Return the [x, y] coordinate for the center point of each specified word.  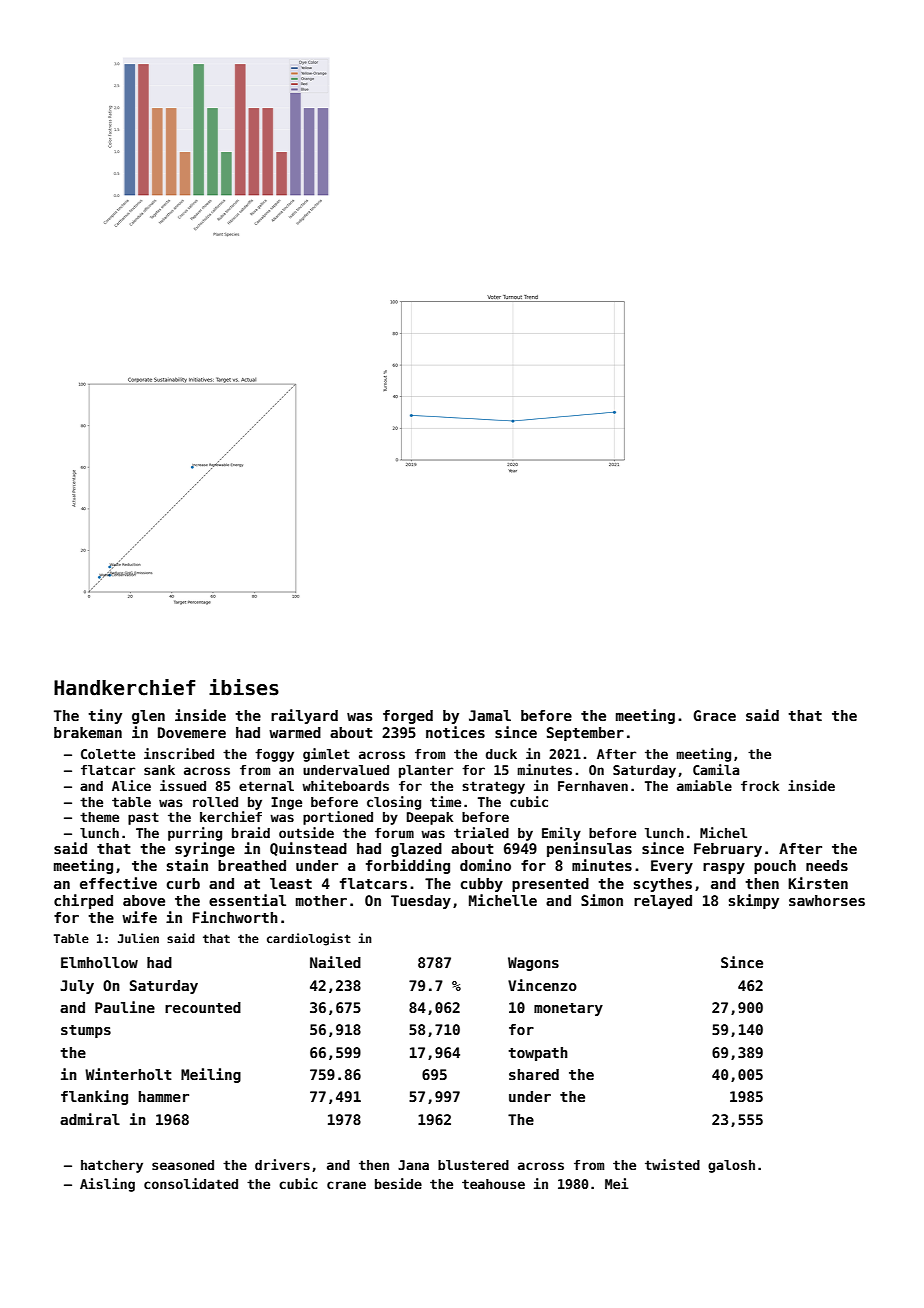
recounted [203, 1007]
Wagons [533, 964]
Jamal [490, 715]
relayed [663, 902]
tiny [105, 716]
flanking [94, 1097]
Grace [714, 715]
